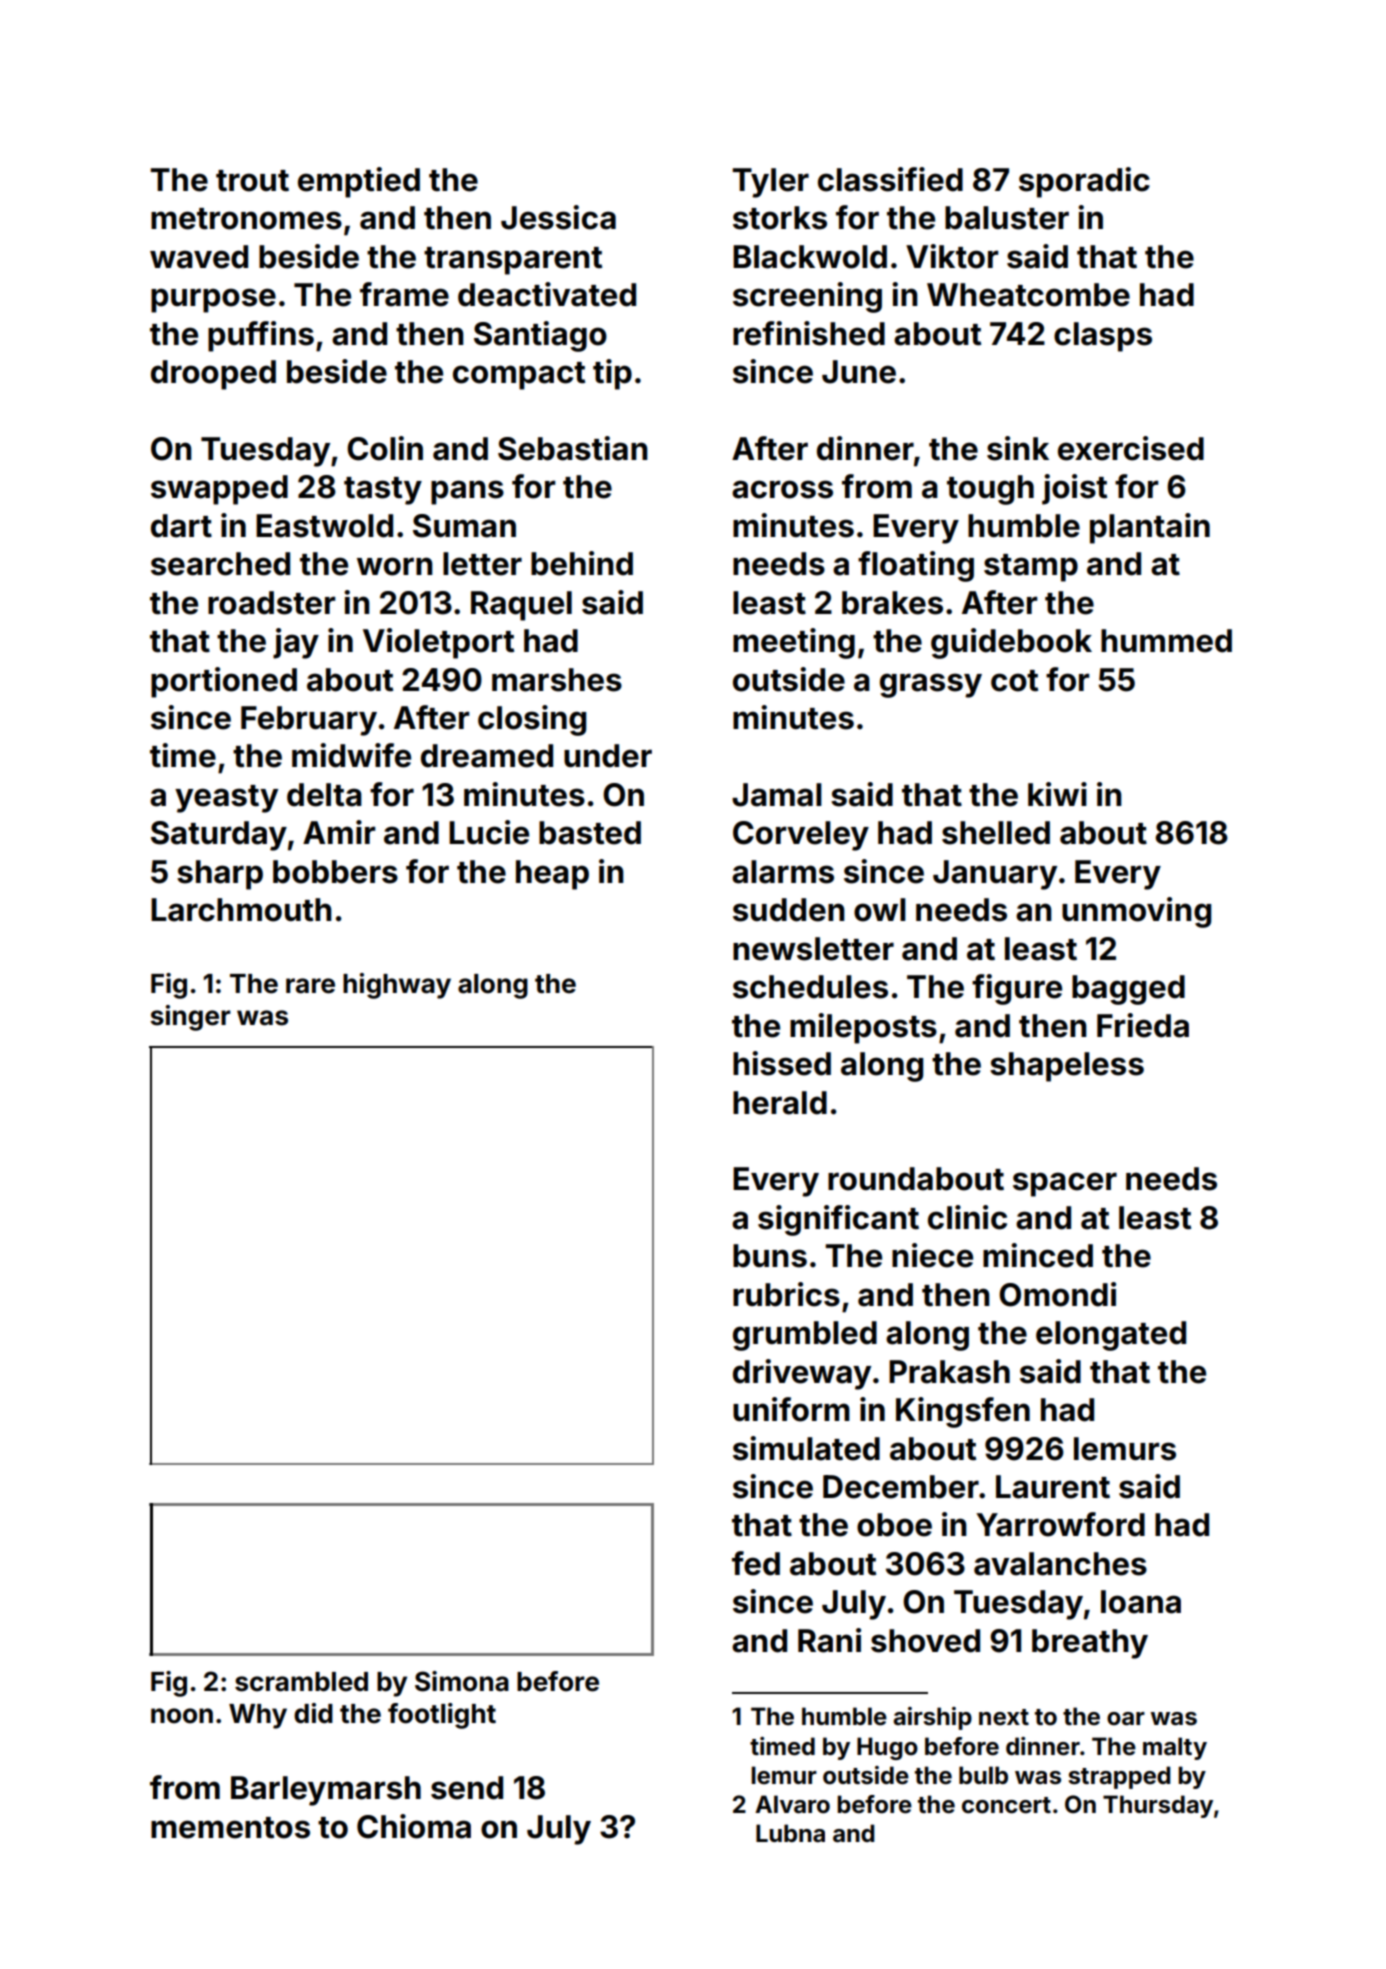 The height and width of the screenshot is (1969, 1386). I want to click on avalanches, so click(1060, 1564).
